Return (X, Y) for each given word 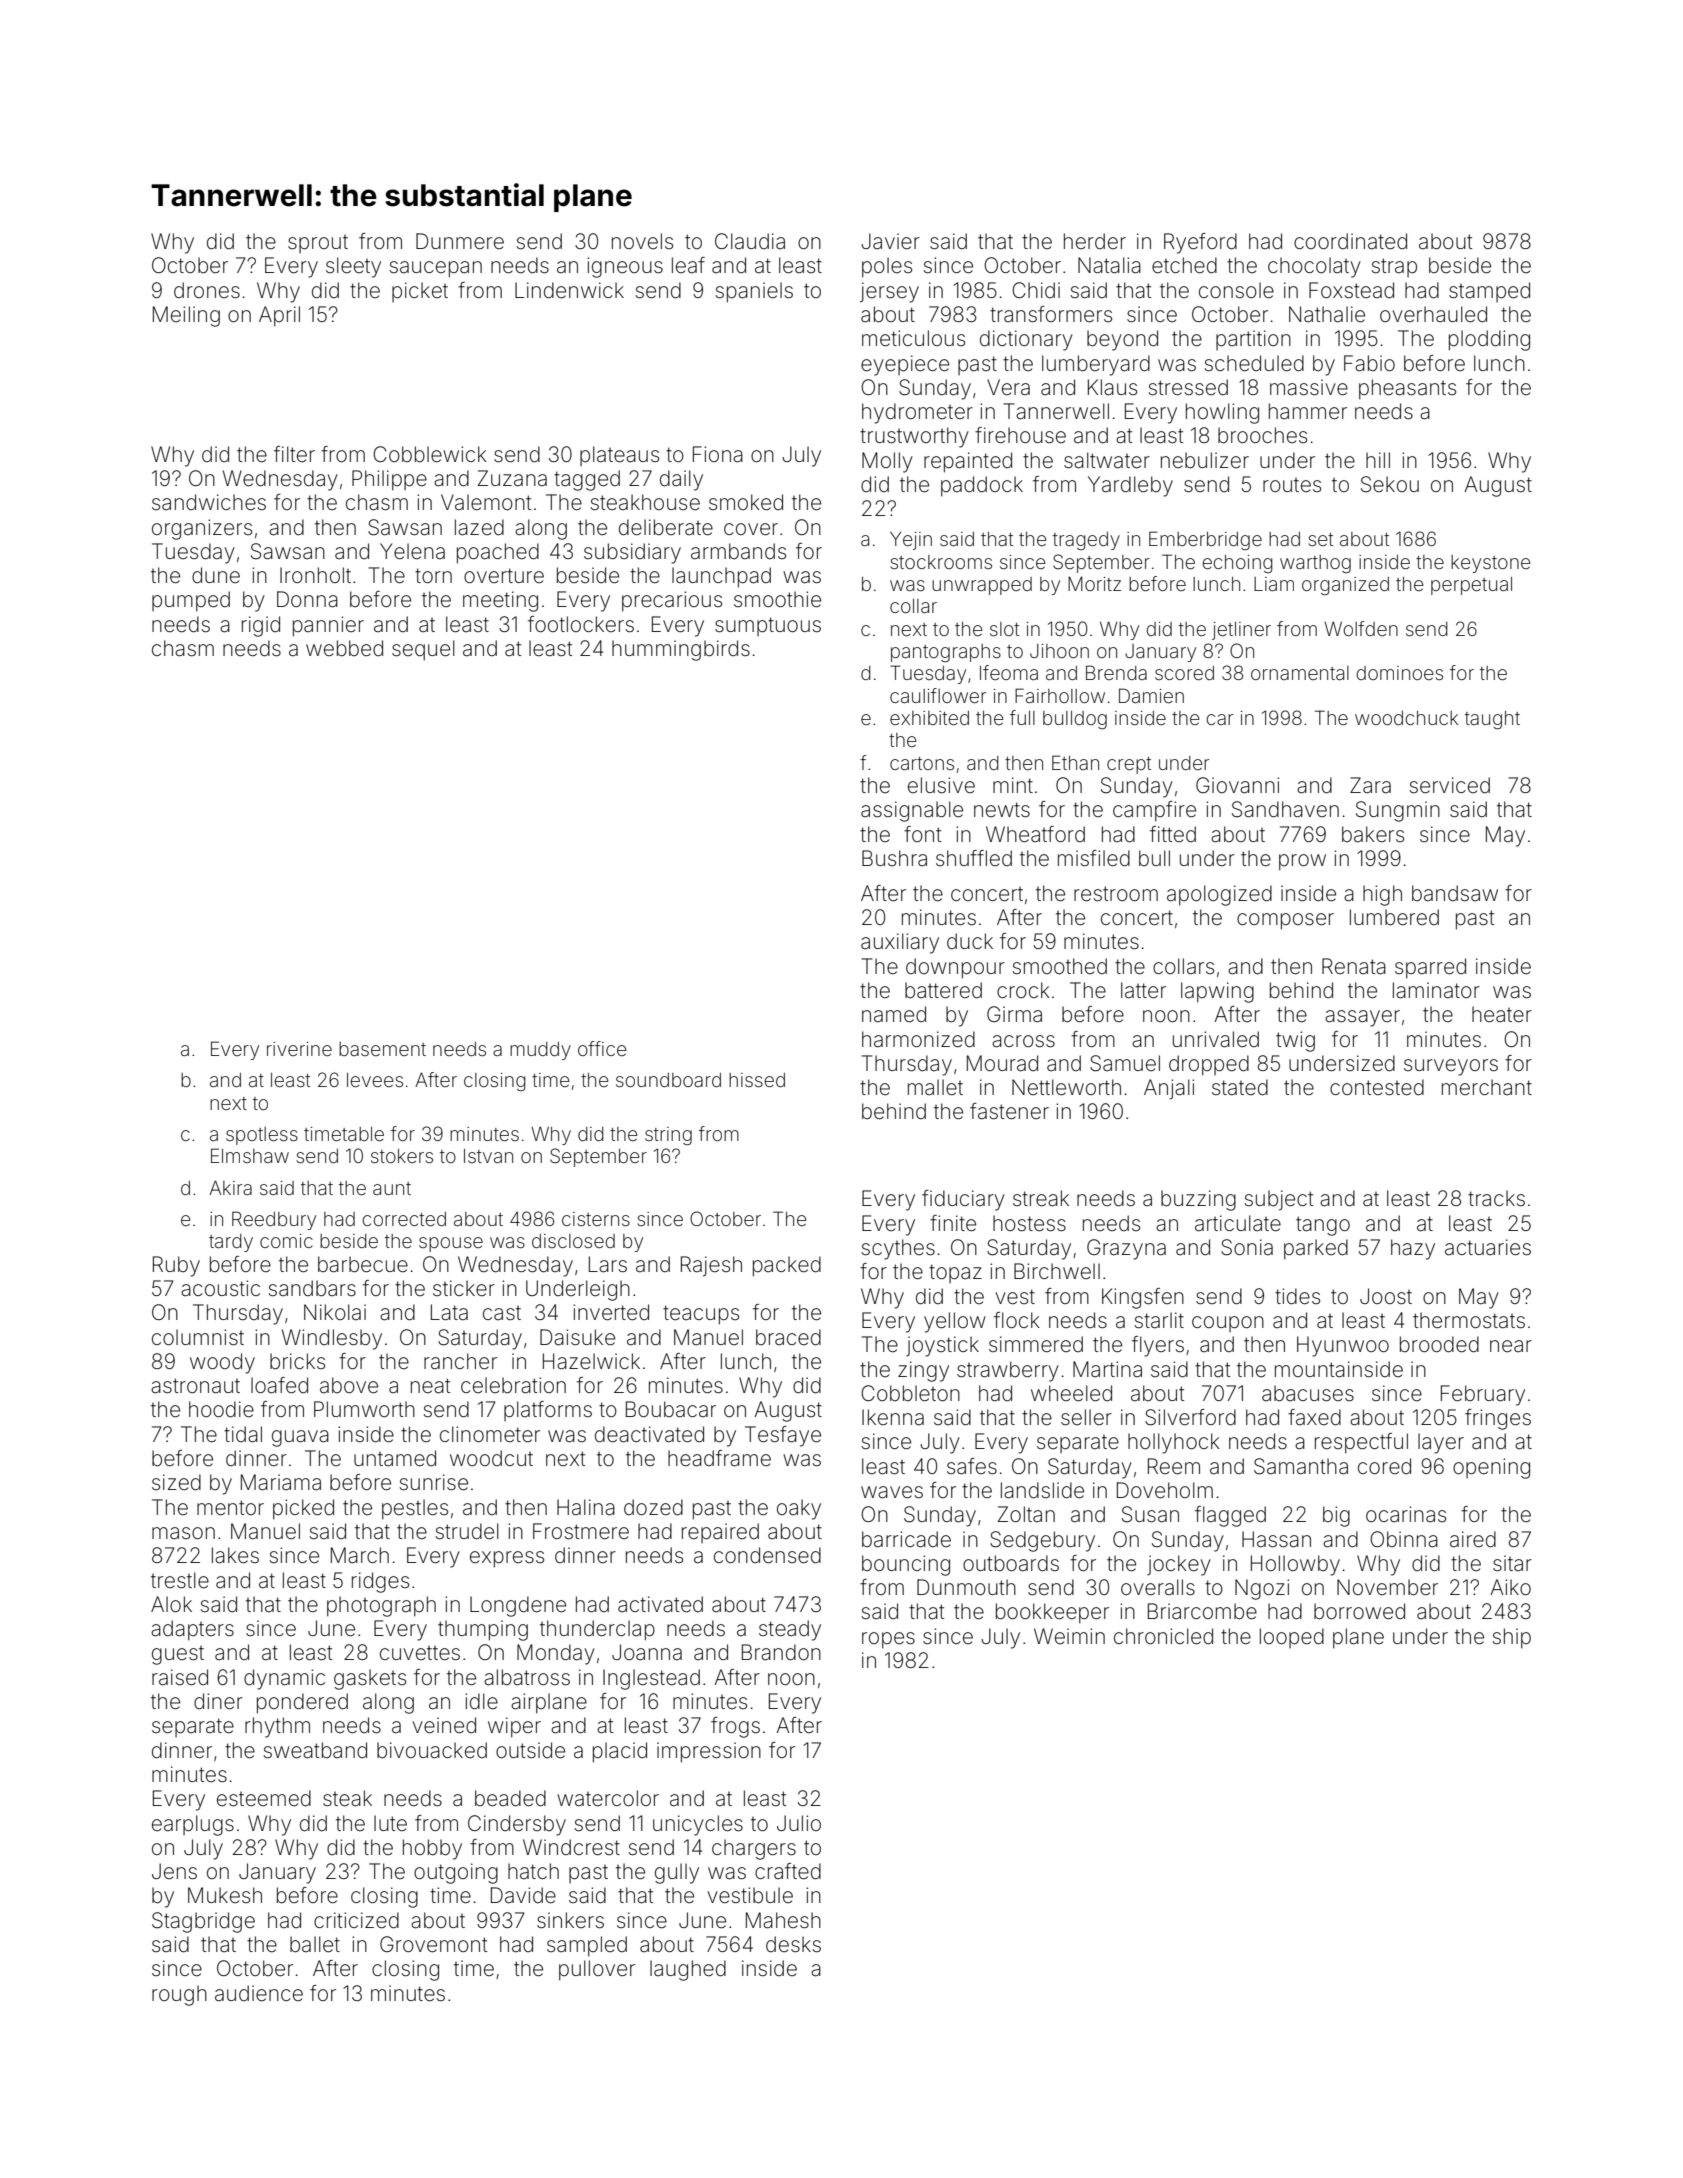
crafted (788, 1871)
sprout (318, 244)
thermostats (1469, 1320)
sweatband (315, 1750)
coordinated (1350, 241)
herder (1095, 241)
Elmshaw (250, 1155)
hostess (1029, 1223)
